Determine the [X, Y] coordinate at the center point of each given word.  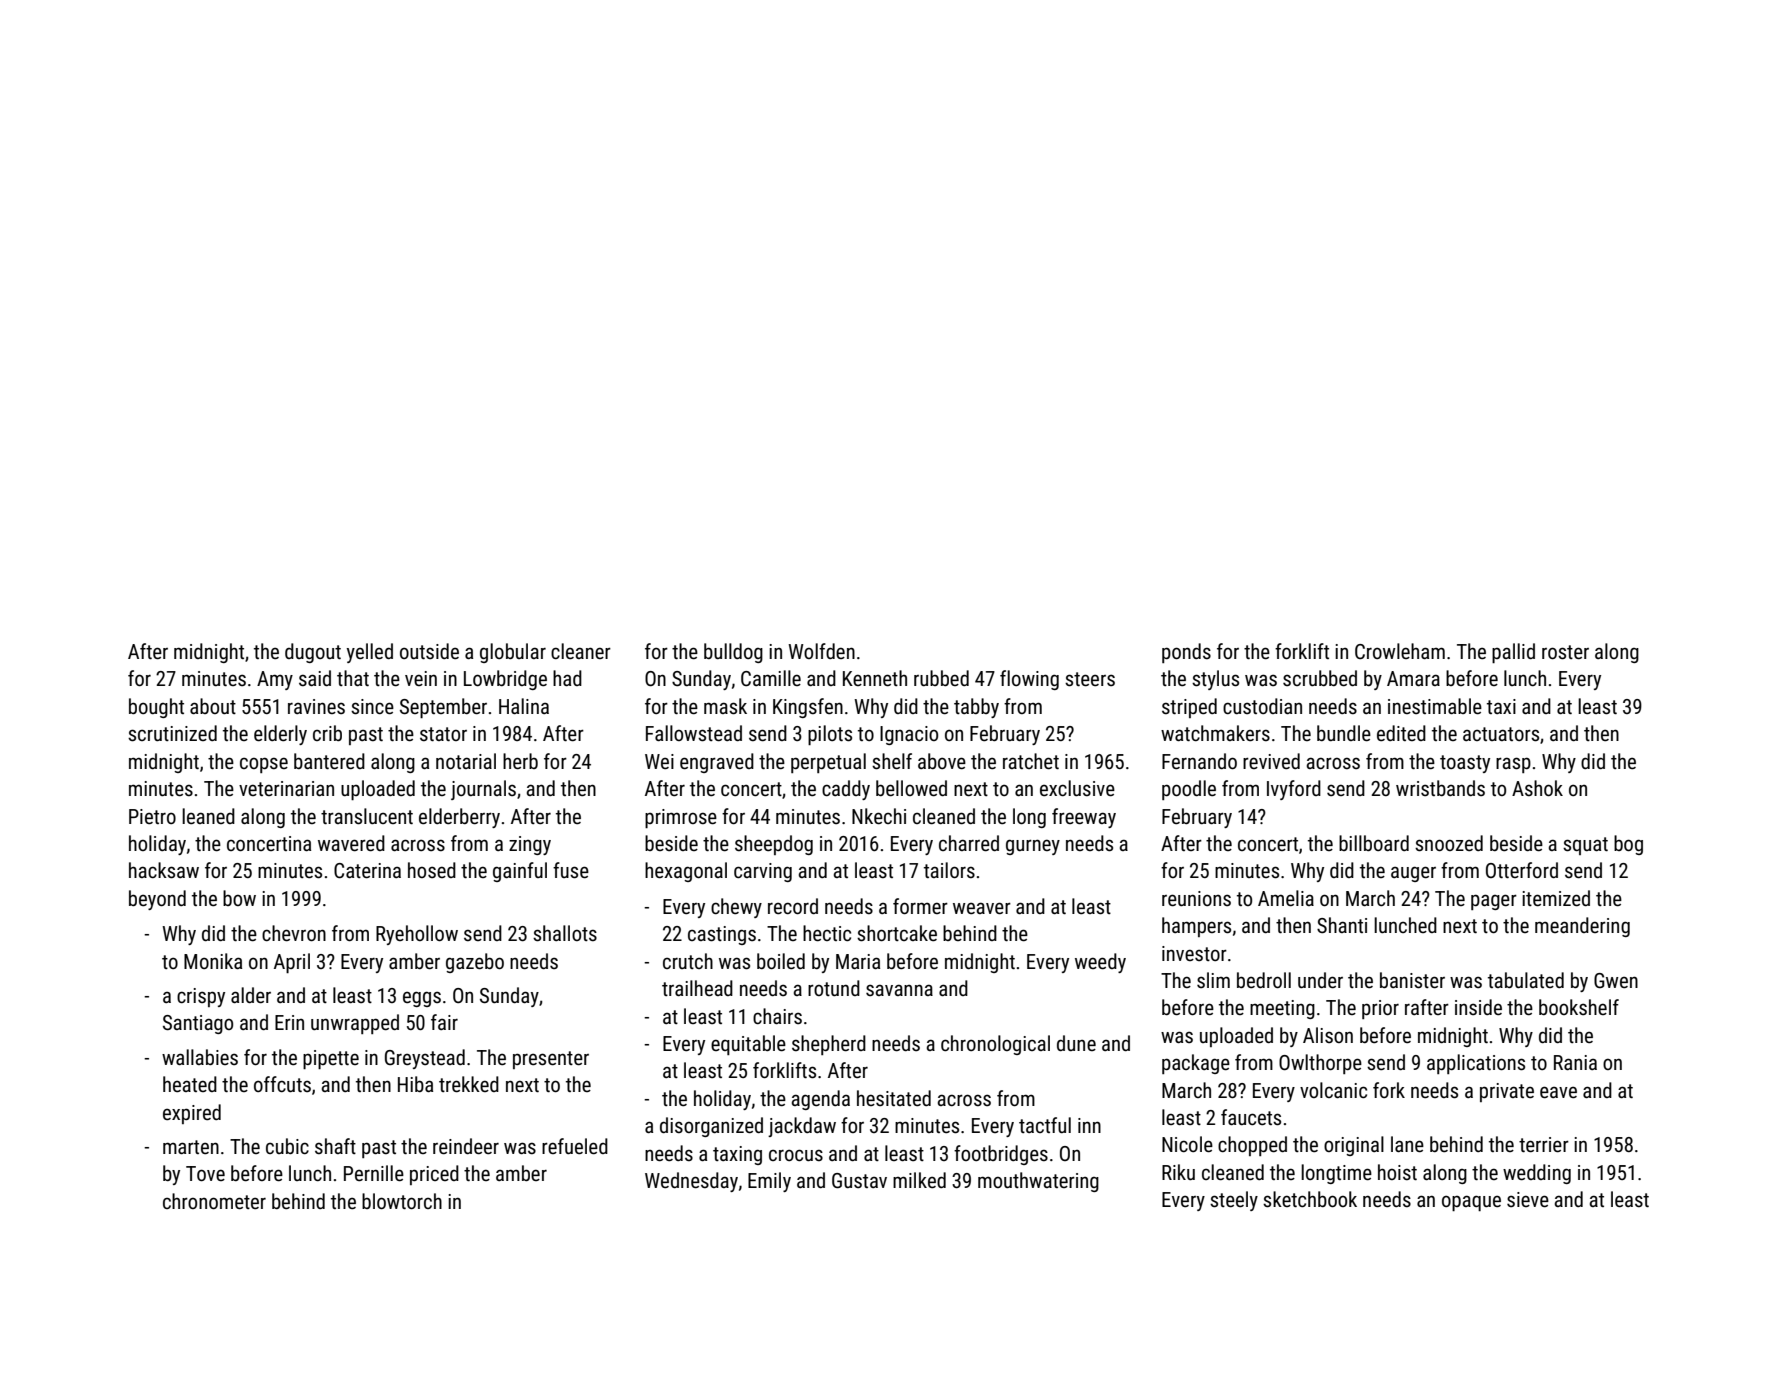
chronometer [214, 1201]
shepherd [829, 1045]
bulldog [733, 653]
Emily [769, 1182]
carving [763, 872]
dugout [313, 653]
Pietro [152, 817]
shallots [565, 933]
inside [1478, 1007]
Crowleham [1400, 651]
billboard [1374, 843]
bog [1628, 845]
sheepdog [774, 845]
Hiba [415, 1084]
